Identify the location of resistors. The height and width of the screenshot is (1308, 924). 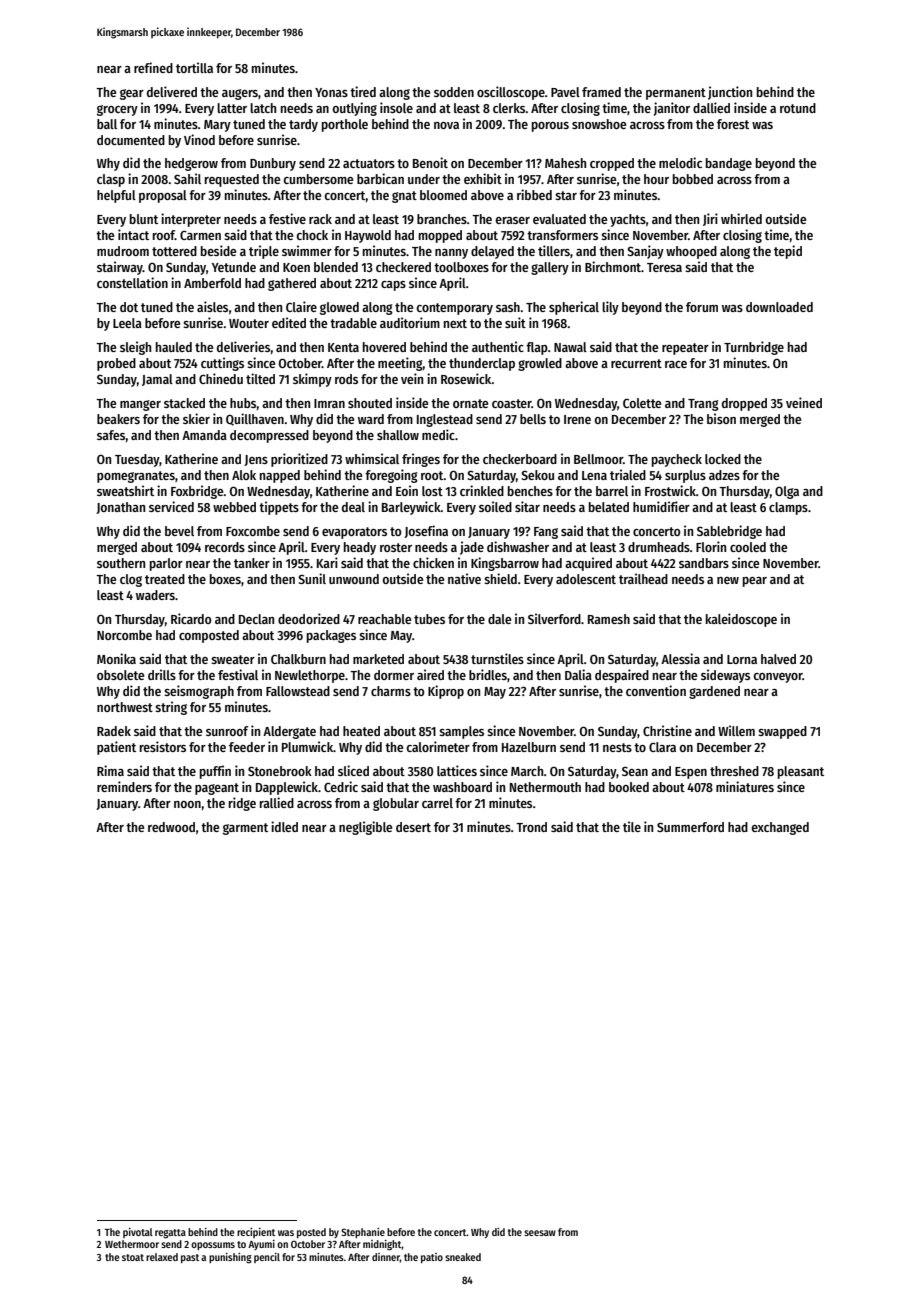
(163, 746).
